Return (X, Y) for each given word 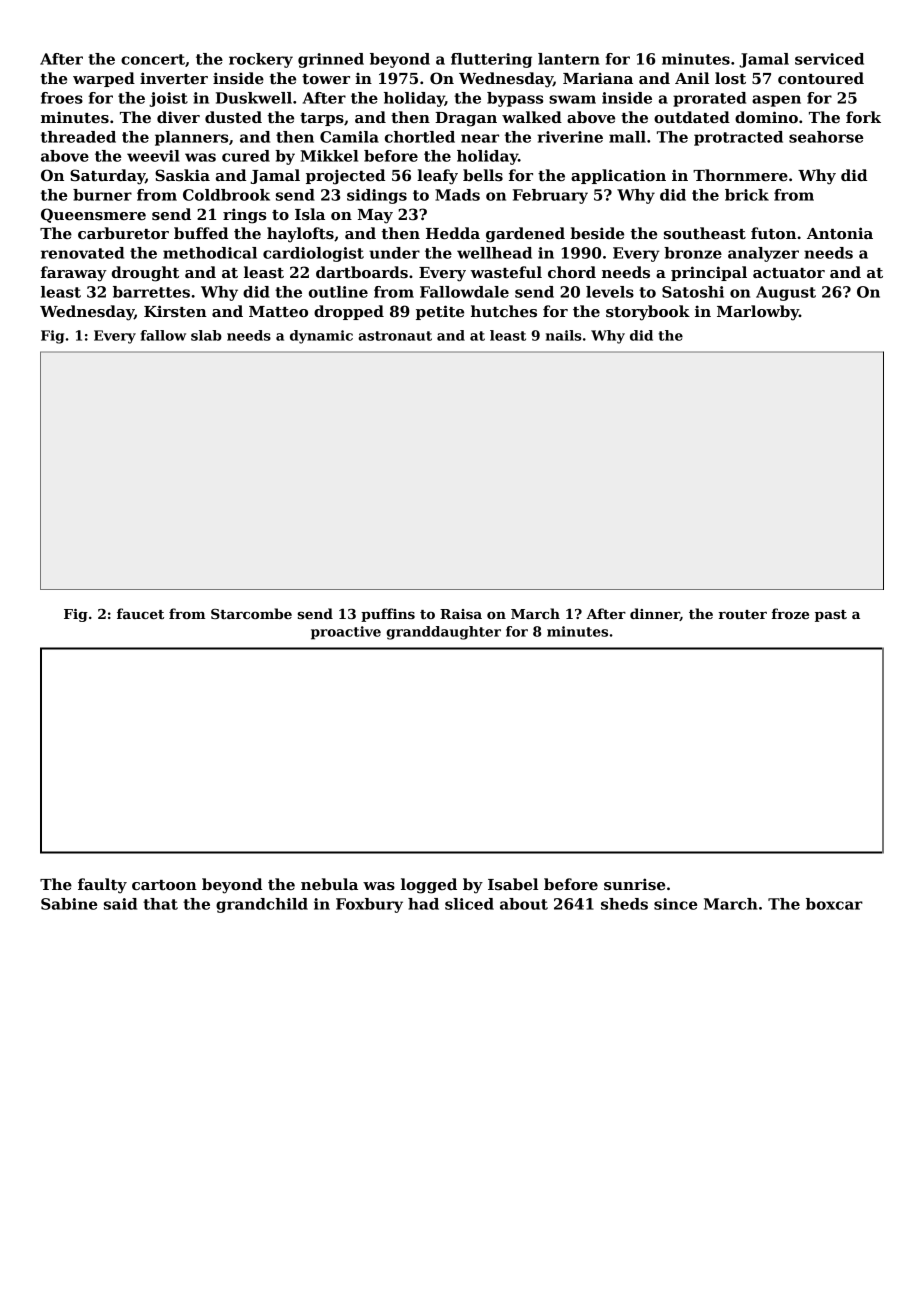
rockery (261, 60)
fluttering (491, 60)
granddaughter (443, 633)
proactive (346, 633)
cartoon (164, 885)
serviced (829, 59)
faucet (140, 613)
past (831, 616)
